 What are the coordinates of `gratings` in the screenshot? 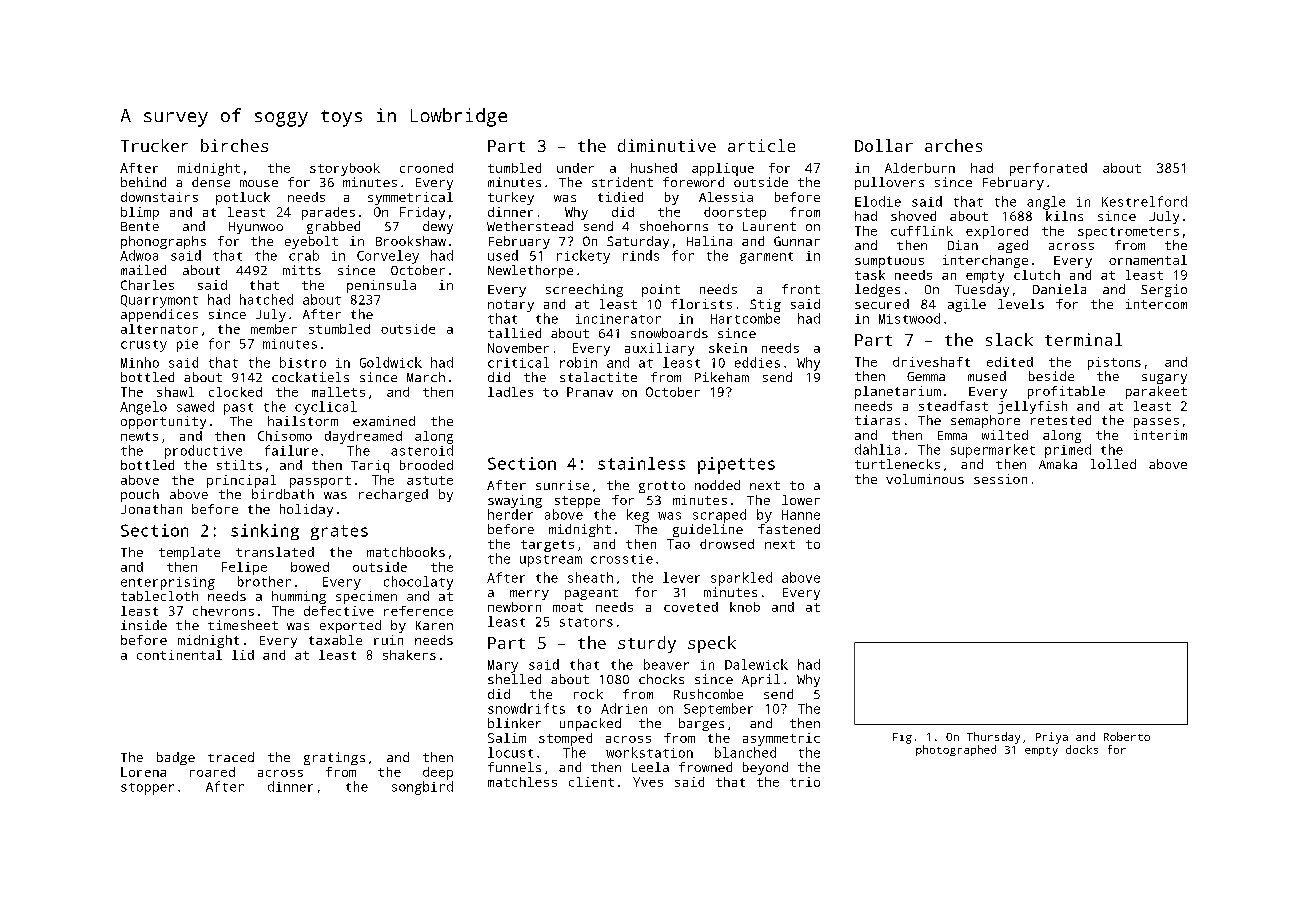 It's located at (334, 758).
